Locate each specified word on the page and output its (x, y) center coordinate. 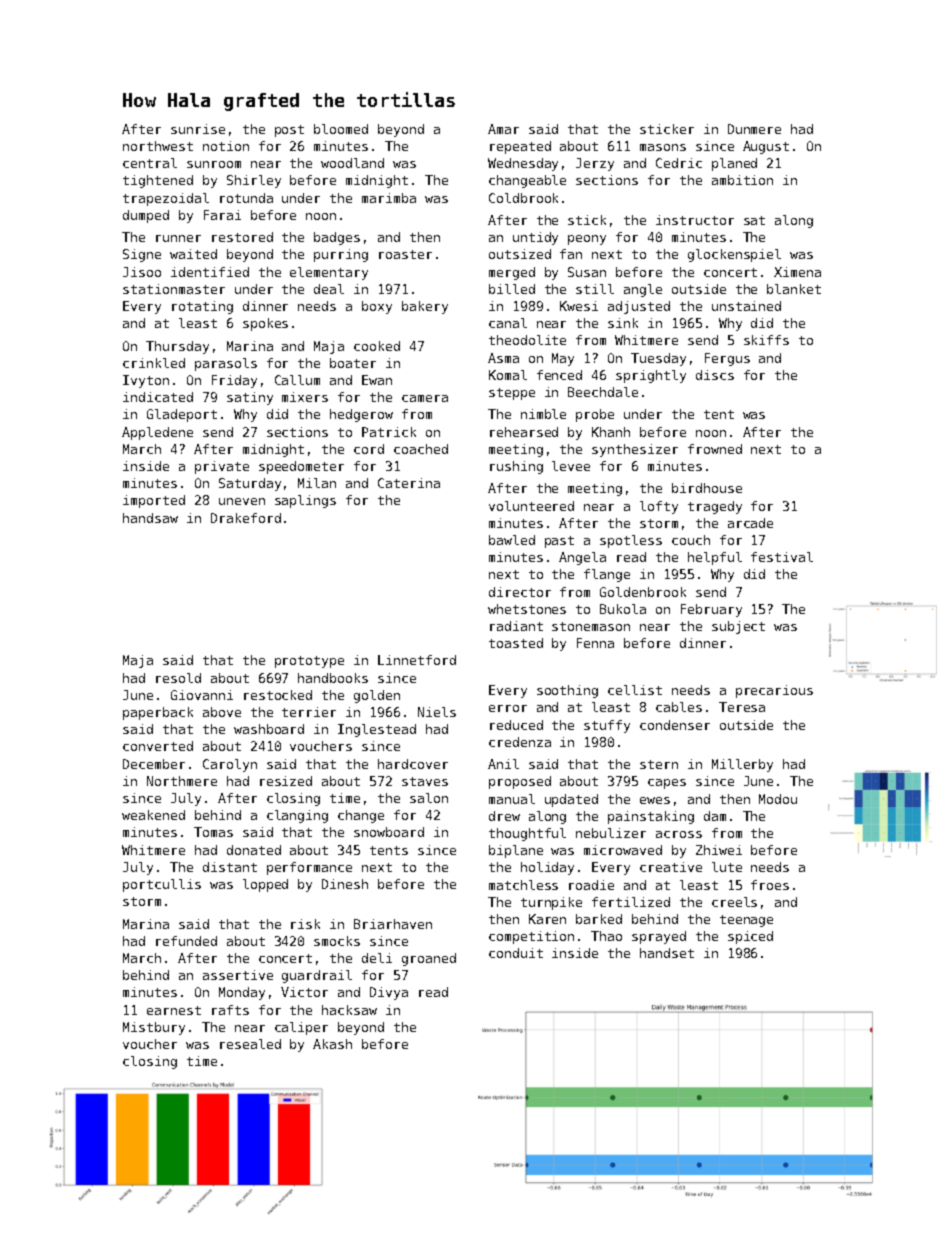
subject (738, 627)
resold (178, 678)
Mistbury (154, 1028)
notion (226, 146)
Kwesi (579, 306)
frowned (715, 449)
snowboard (389, 832)
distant (230, 867)
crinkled (154, 363)
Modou (778, 799)
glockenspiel (734, 255)
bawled (512, 540)
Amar (503, 129)
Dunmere (754, 129)
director (520, 592)
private (222, 467)
